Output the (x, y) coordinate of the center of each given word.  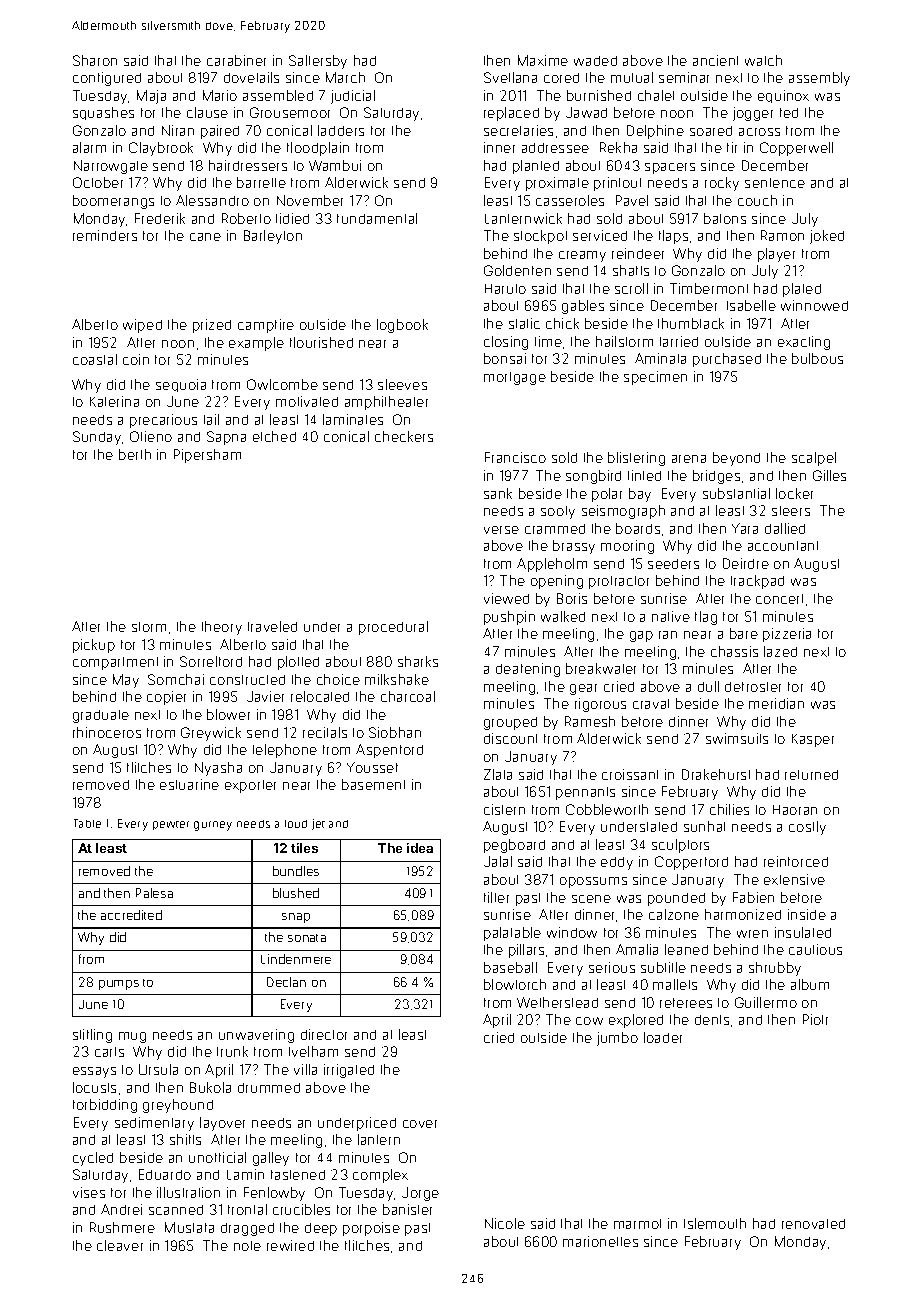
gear (583, 689)
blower (228, 714)
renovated (813, 1224)
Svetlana (510, 77)
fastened (298, 1175)
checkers (404, 436)
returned (811, 775)
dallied (785, 528)
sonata (307, 938)
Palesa (154, 893)
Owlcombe (282, 384)
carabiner (236, 60)
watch (763, 60)
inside (807, 914)
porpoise (371, 1229)
